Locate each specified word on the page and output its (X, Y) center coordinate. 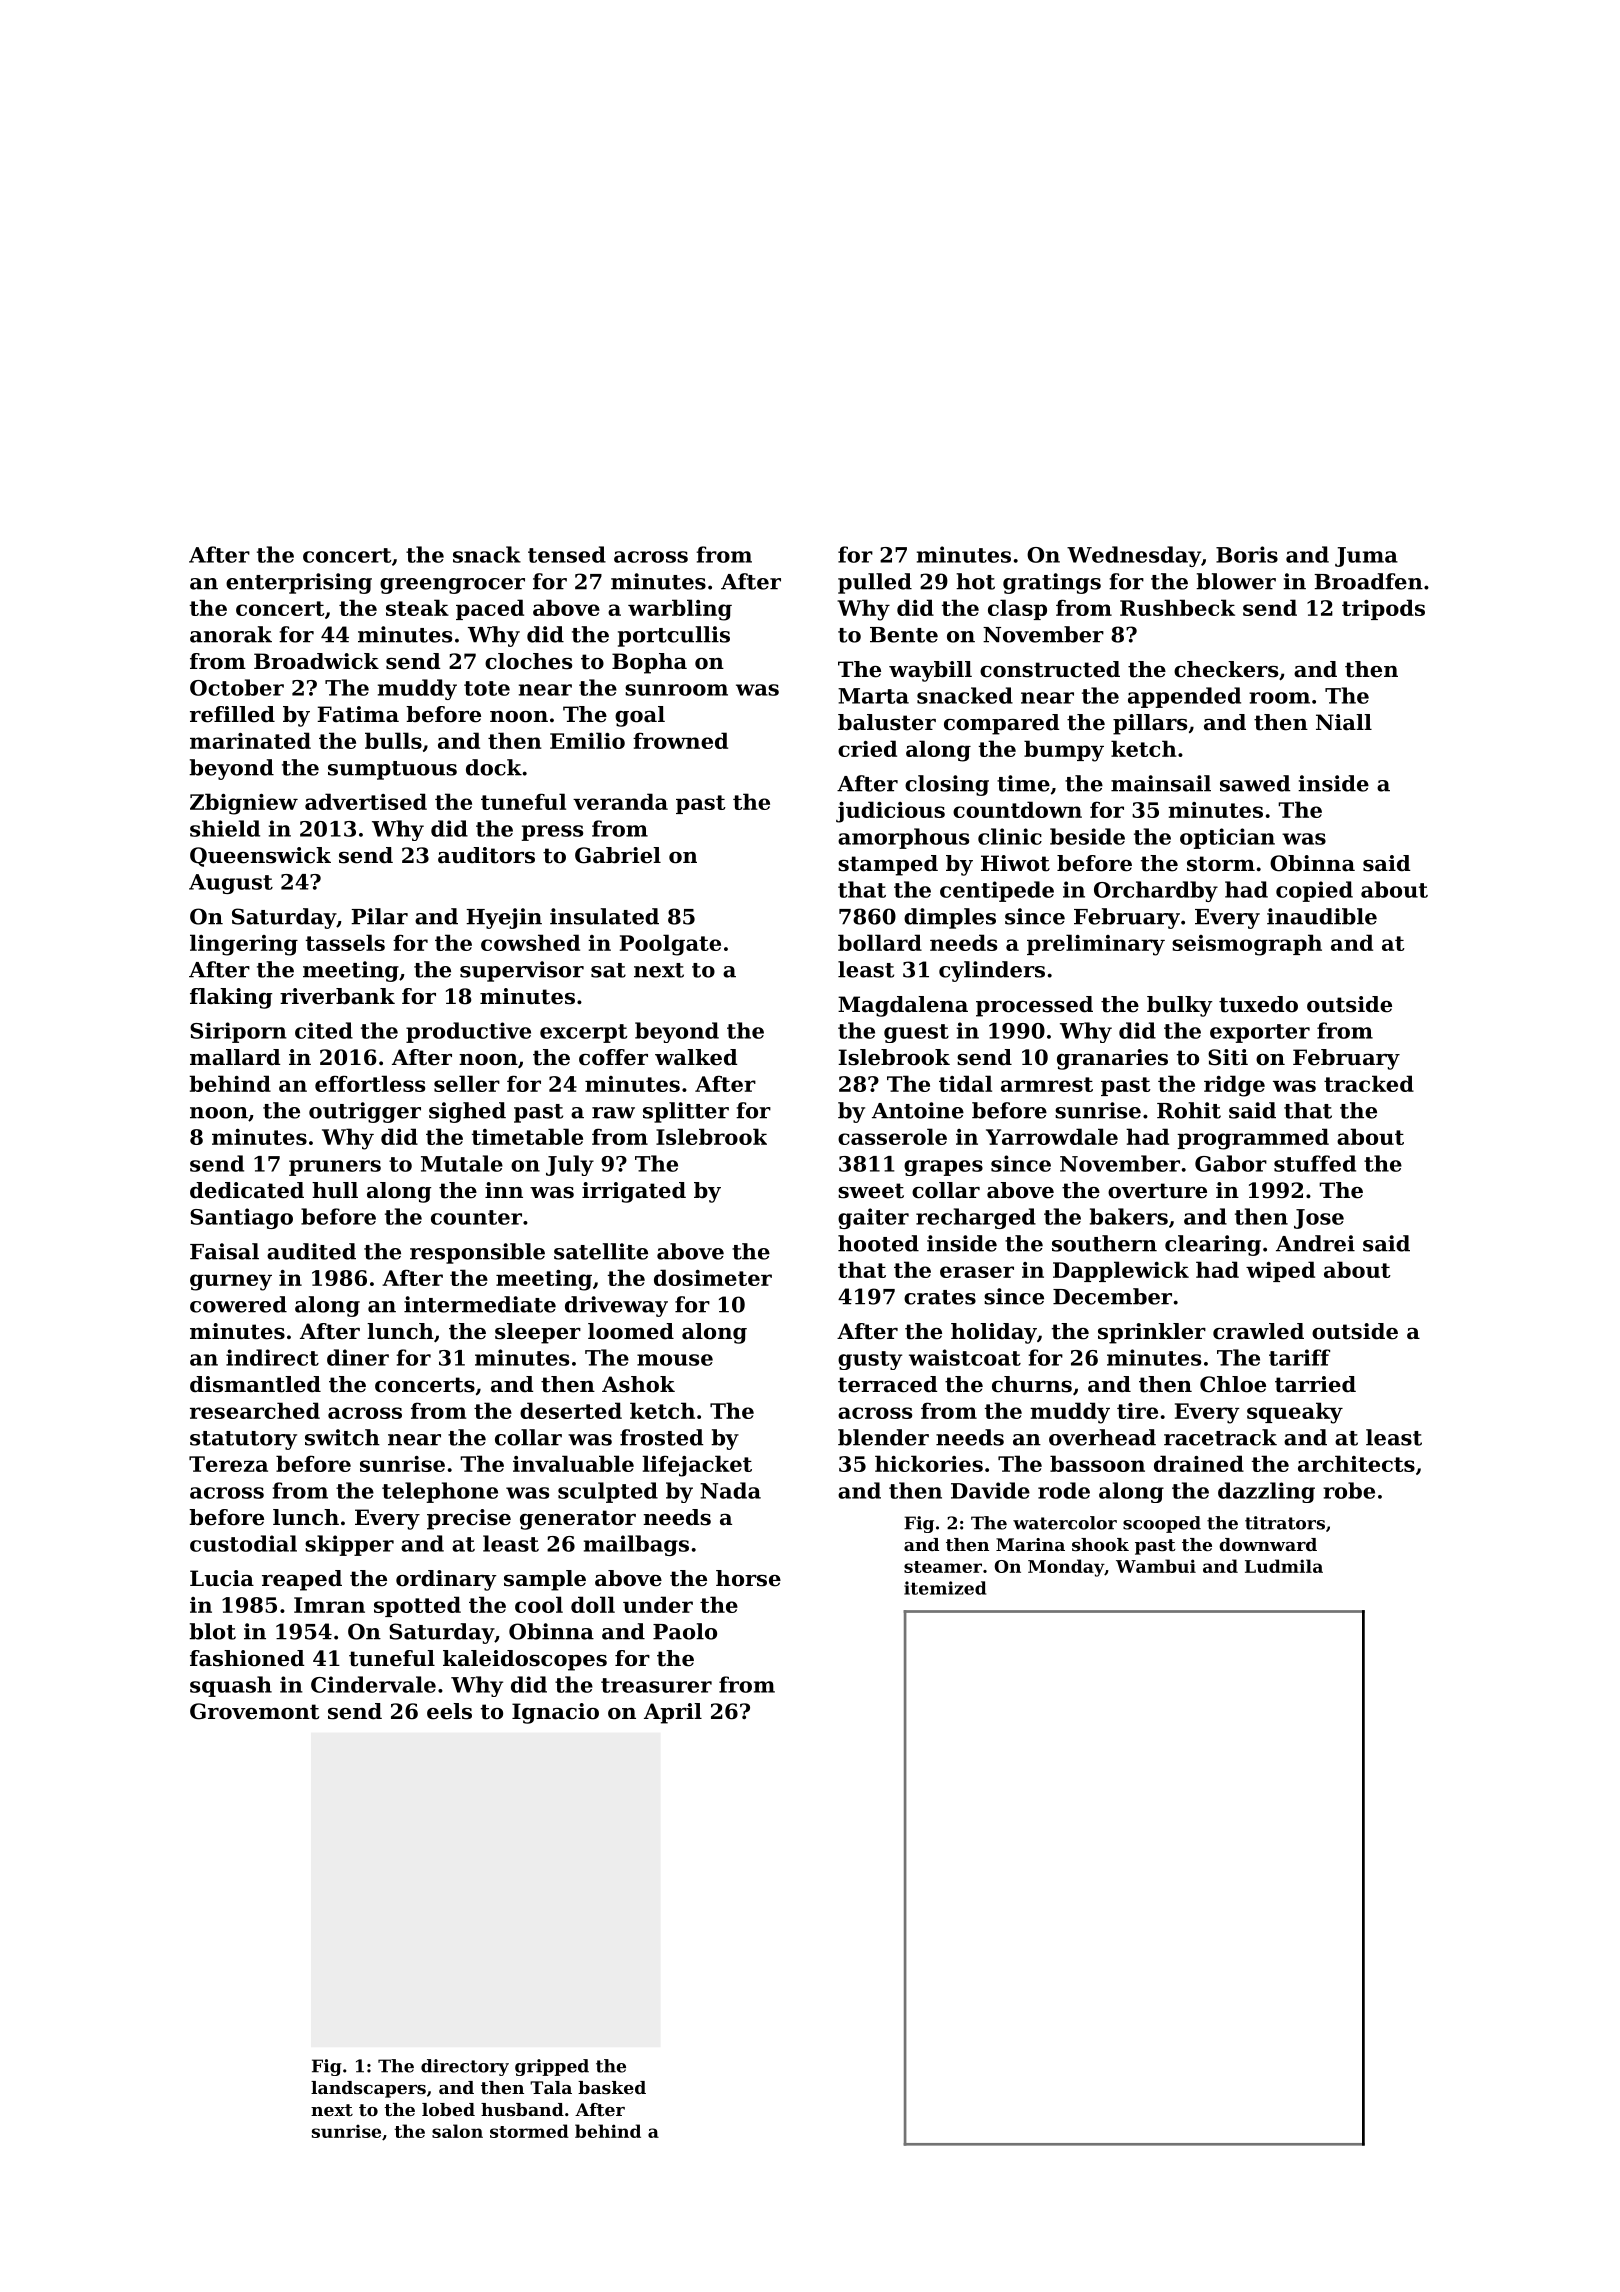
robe (1349, 1490)
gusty (870, 1360)
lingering (244, 945)
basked (612, 2087)
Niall (1344, 722)
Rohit (1189, 1110)
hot (975, 581)
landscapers (368, 2089)
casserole (892, 1136)
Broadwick (316, 661)
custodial (243, 1543)
